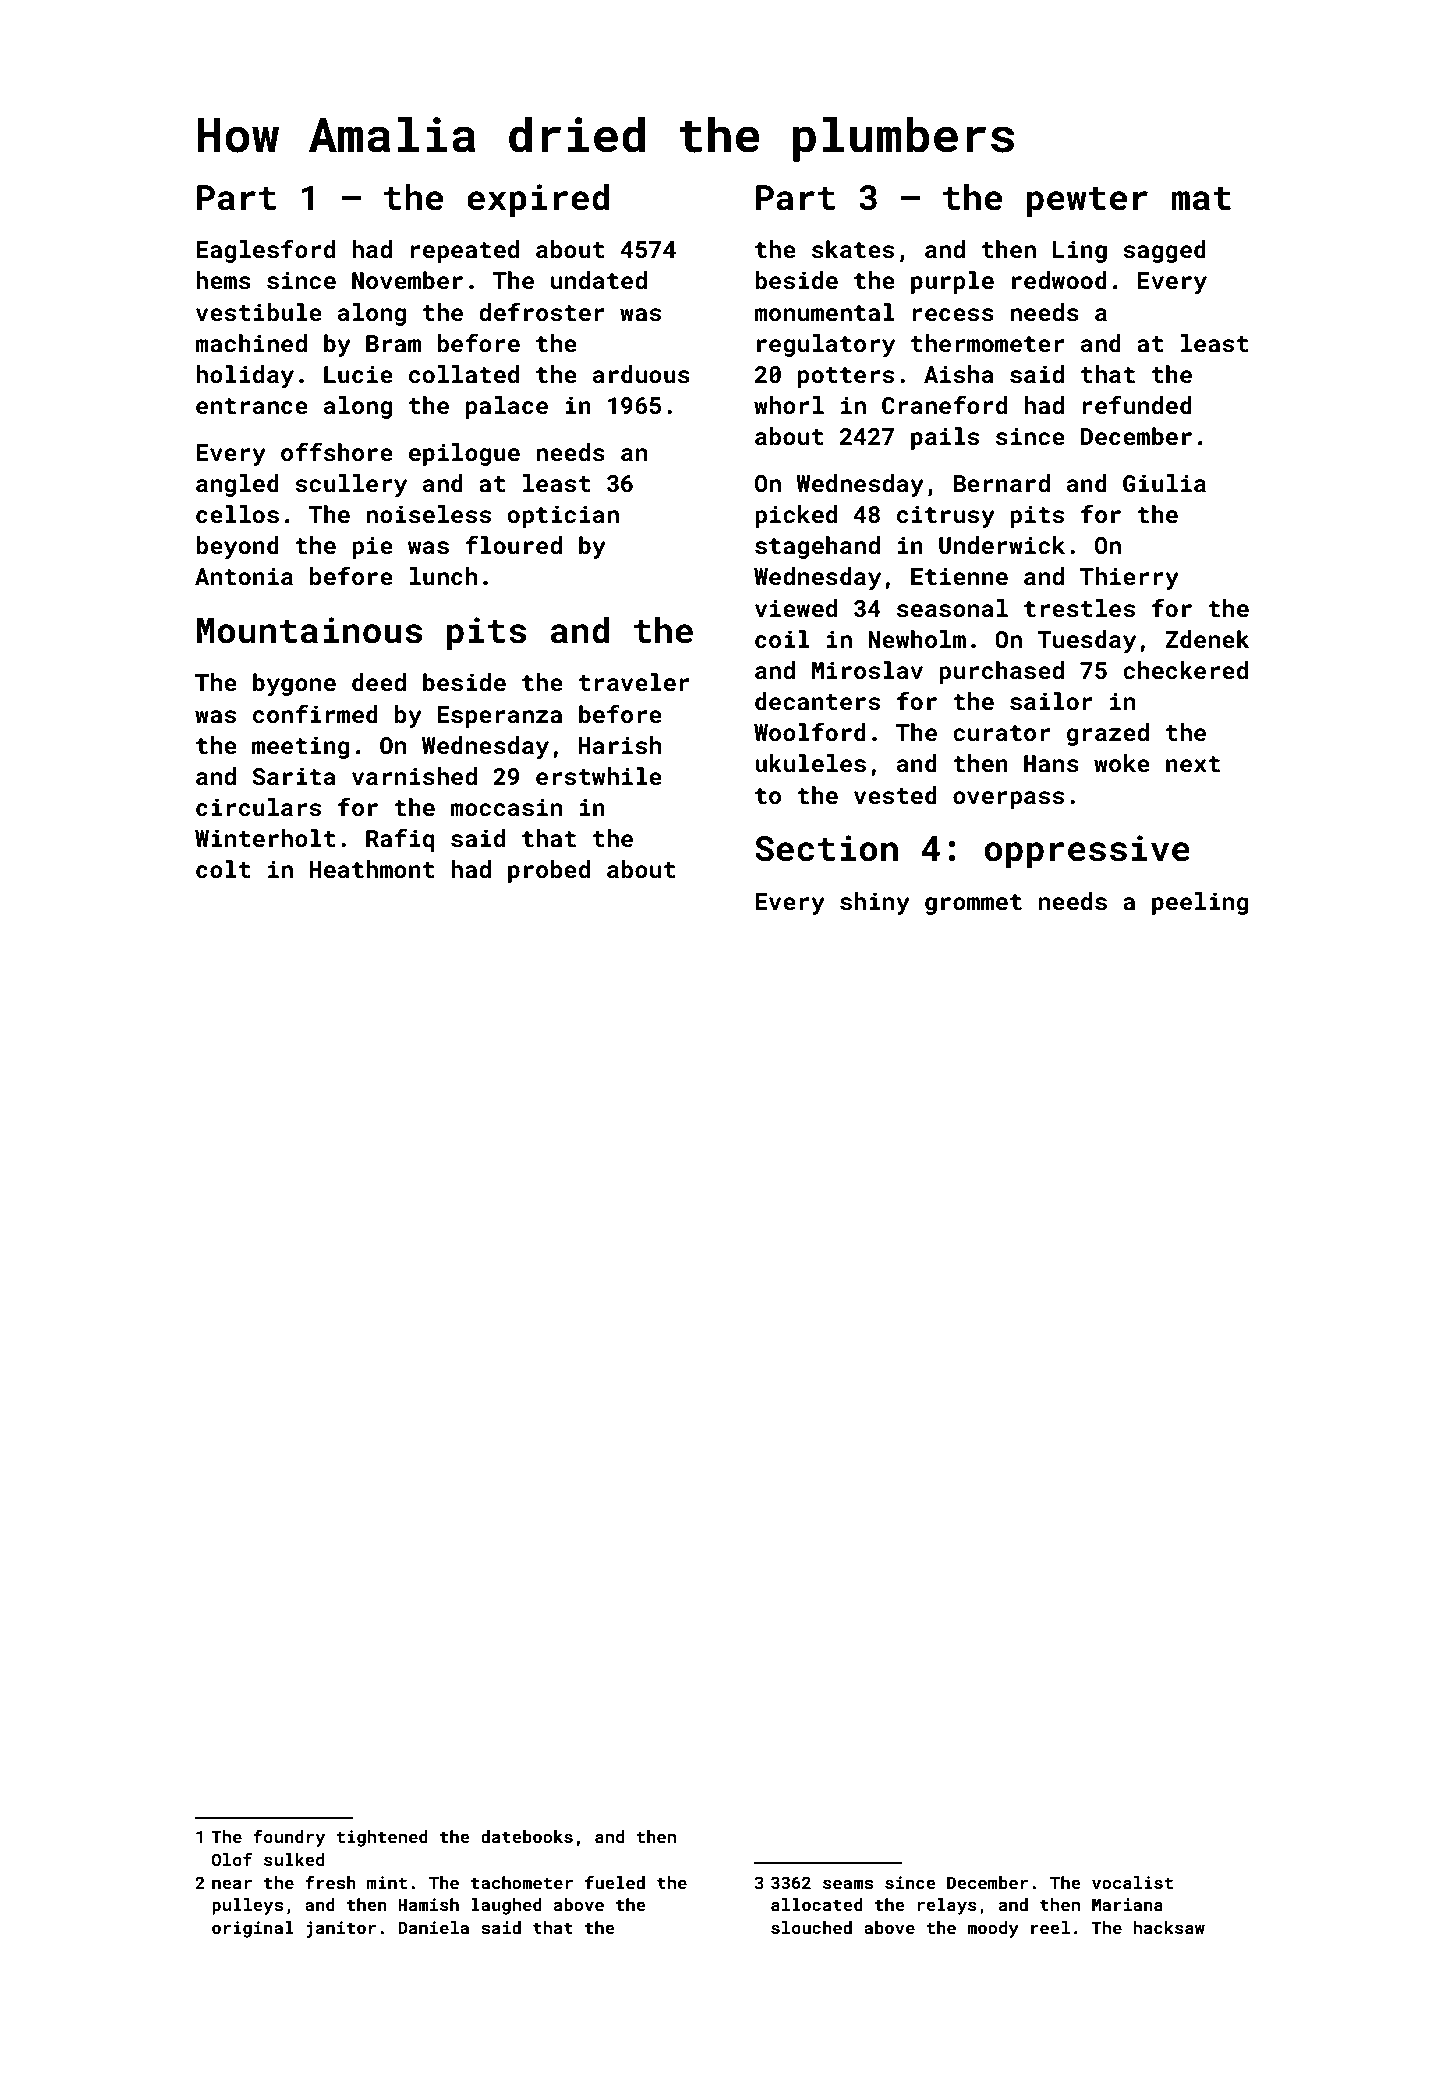 This page has width=1450, height=2100. I want to click on foundry, so click(289, 1838).
